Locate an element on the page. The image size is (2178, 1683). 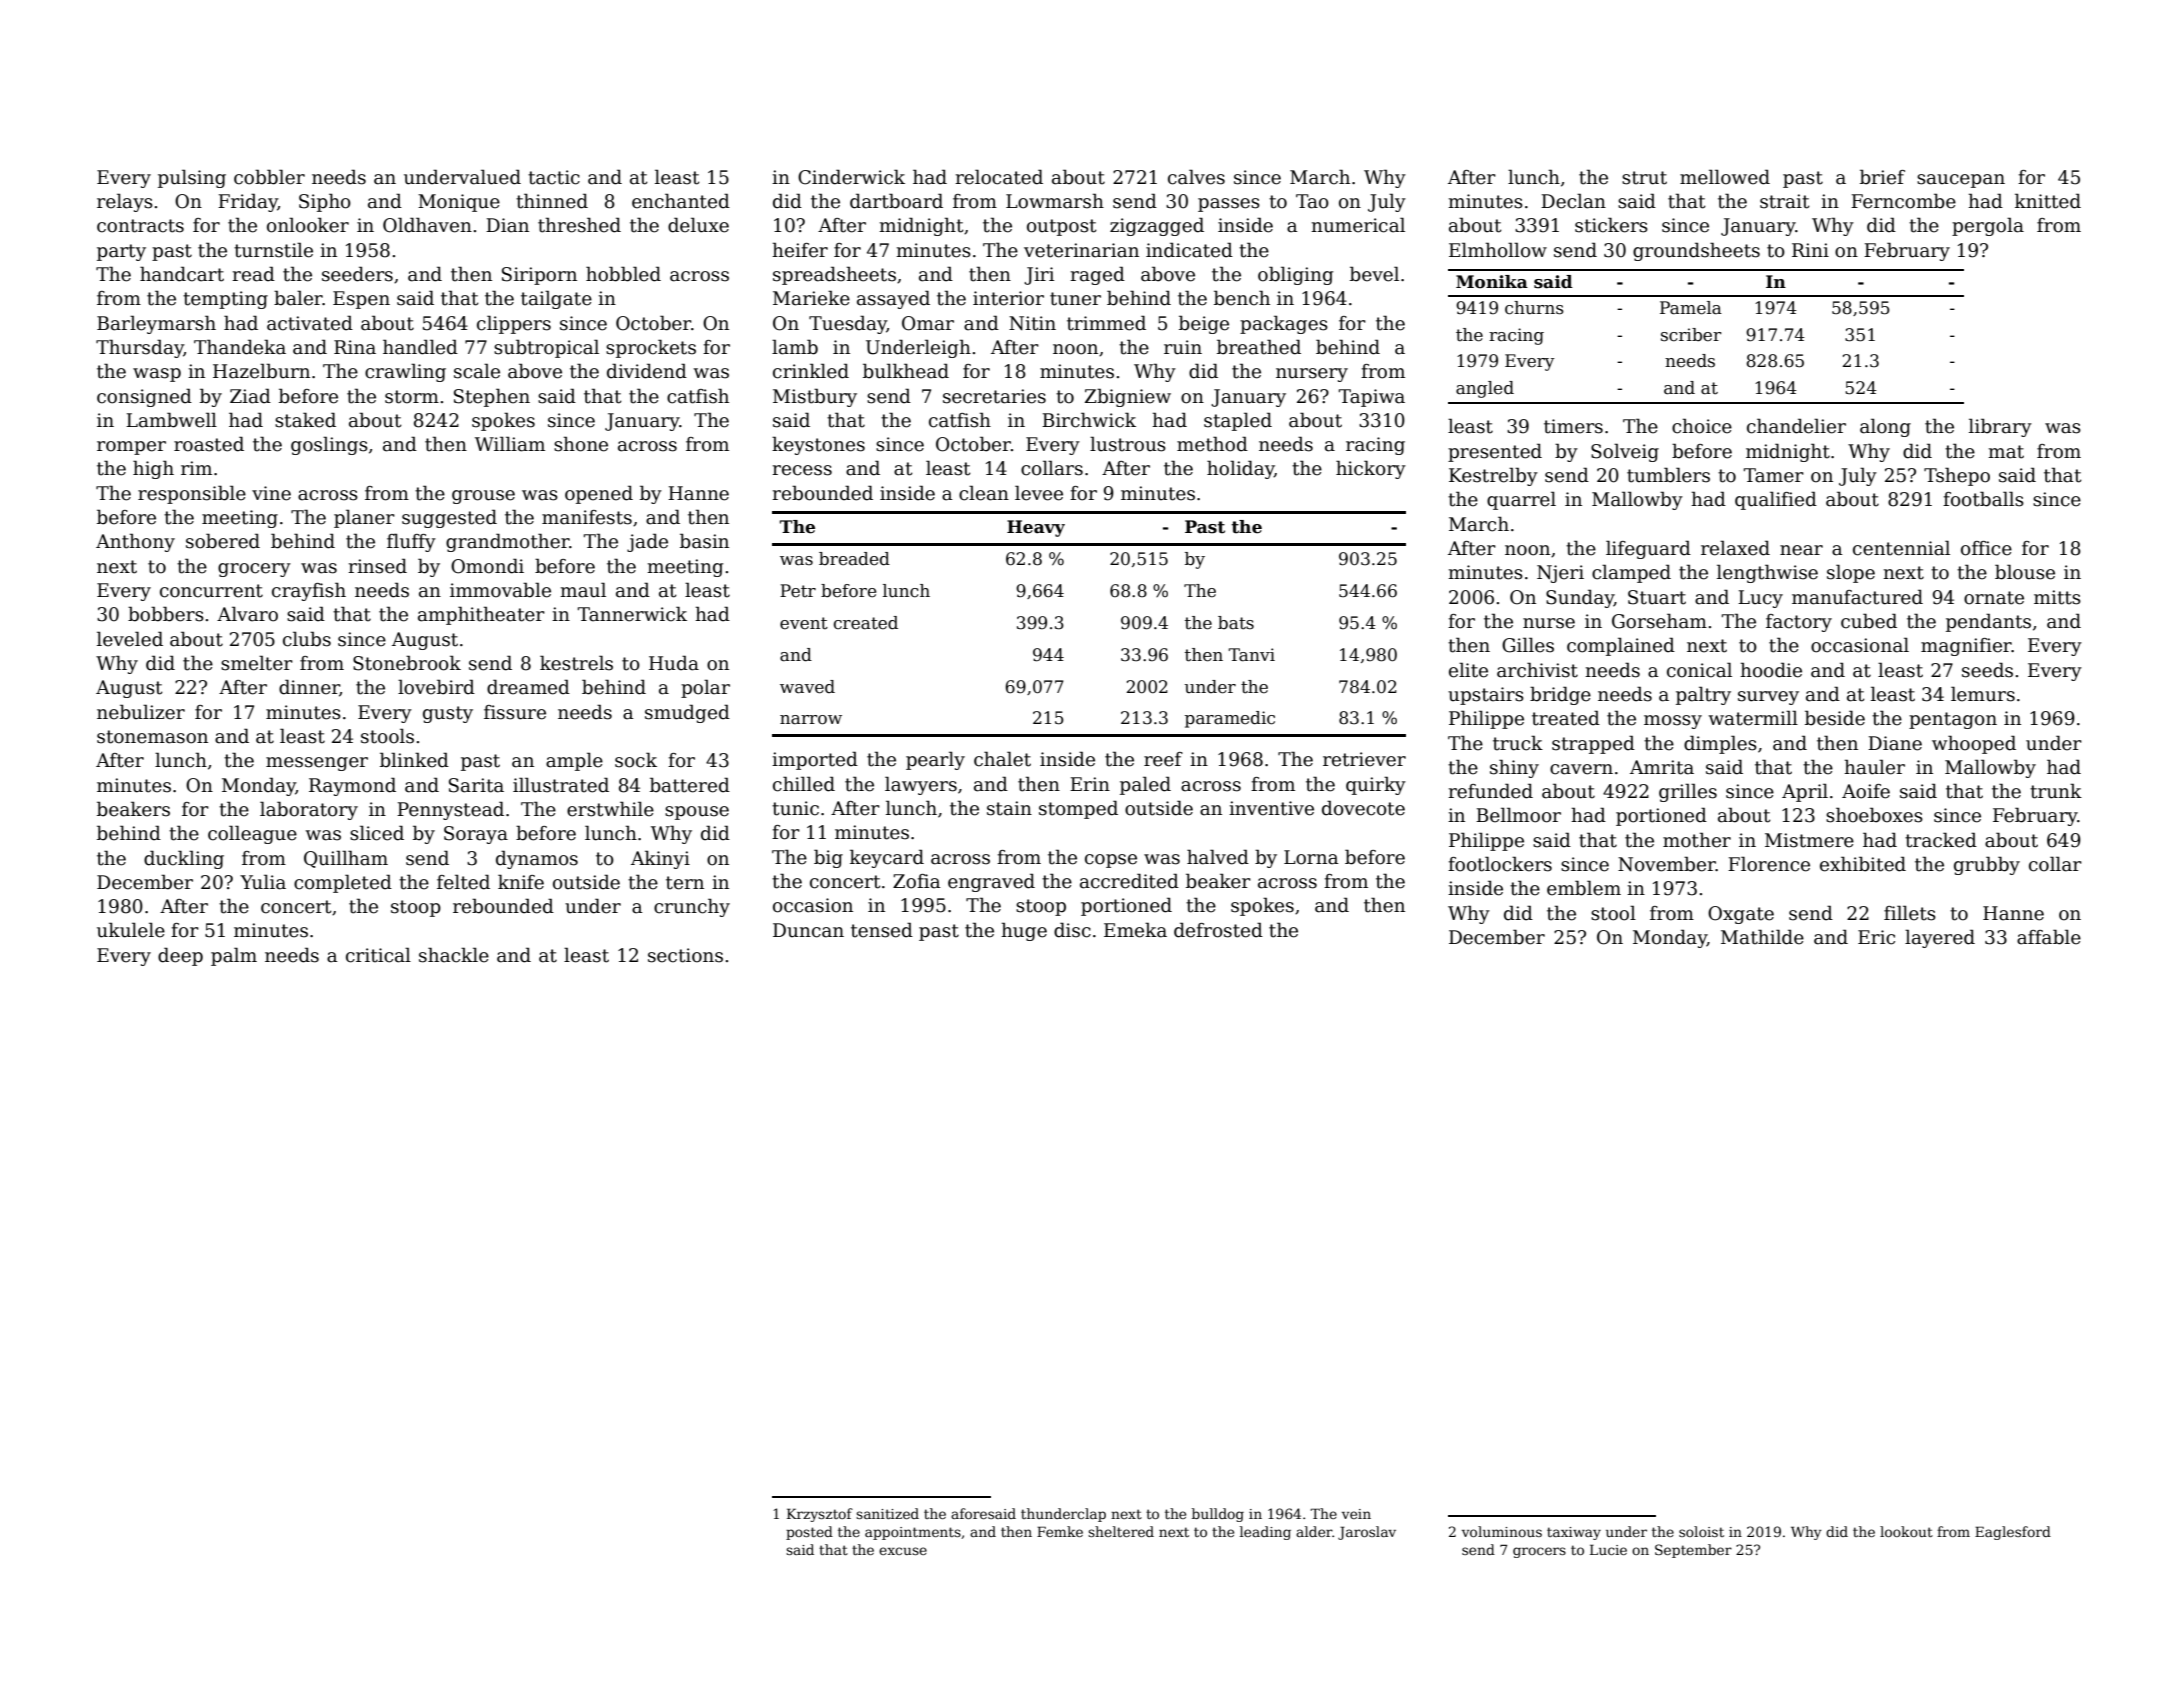
paltry is located at coordinates (1703, 695).
